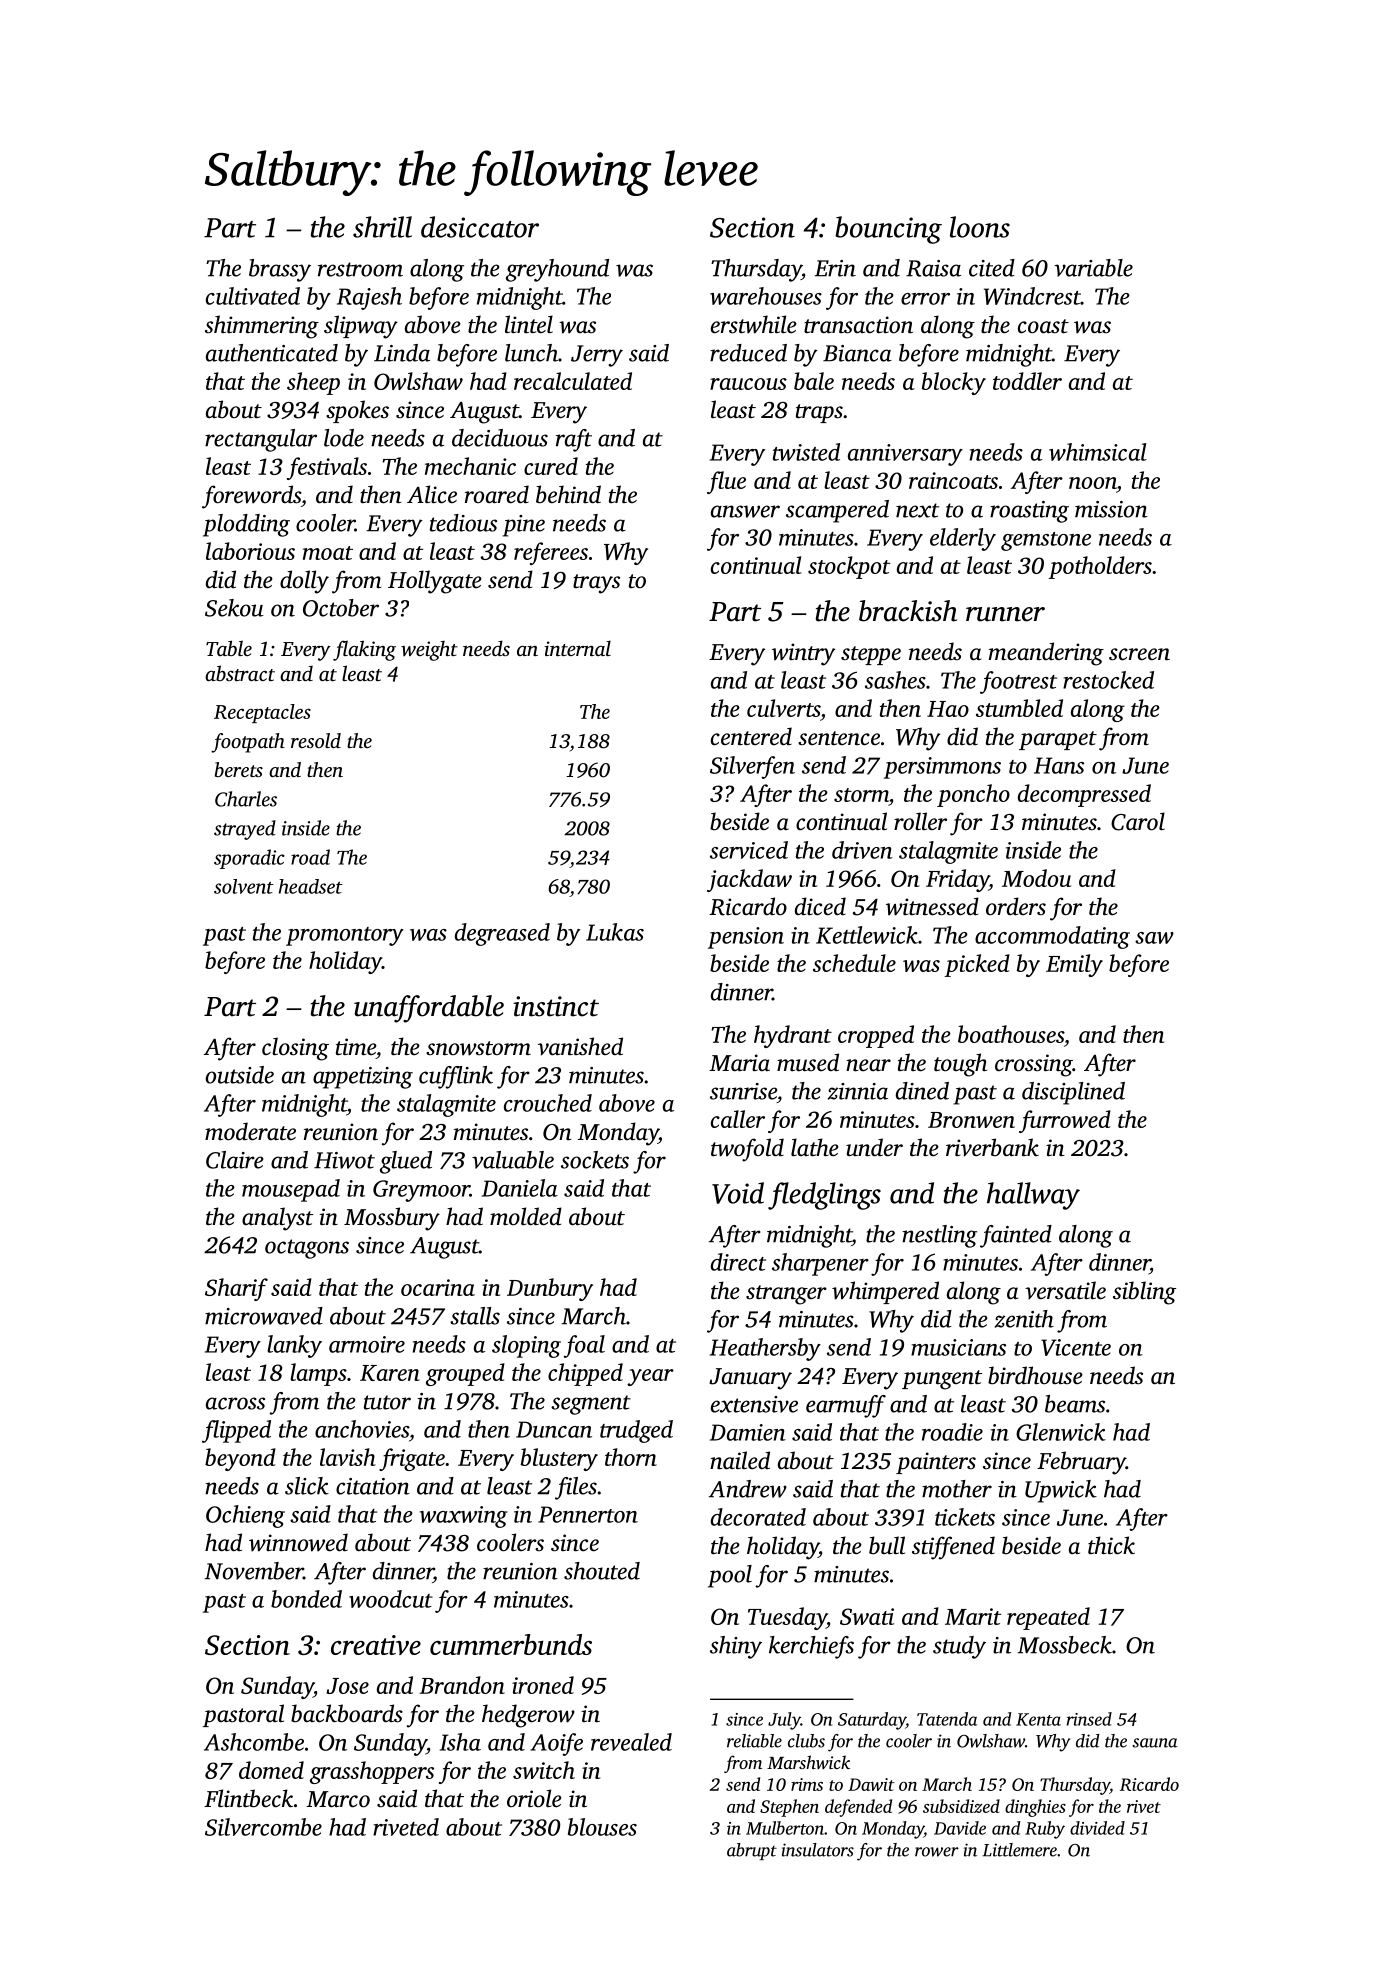 The height and width of the image is (1969, 1386). Describe the element at coordinates (236, 1431) in the image. I see `flipped` at that location.
